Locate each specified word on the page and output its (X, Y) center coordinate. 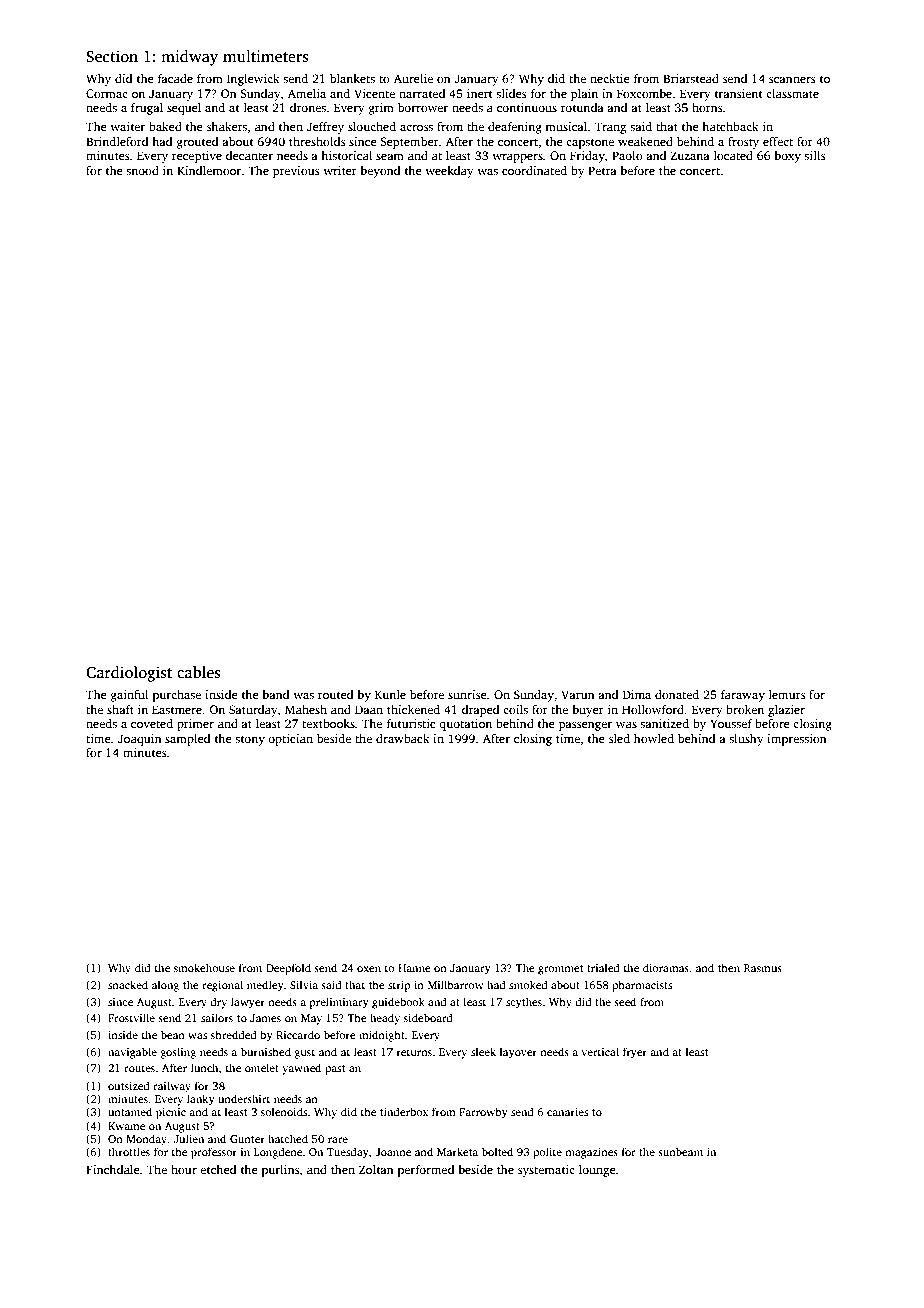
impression (797, 740)
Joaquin (140, 740)
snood (142, 170)
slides (511, 93)
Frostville (131, 1017)
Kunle (390, 694)
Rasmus (763, 968)
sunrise (467, 694)
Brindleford (117, 141)
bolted (497, 1151)
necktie (610, 78)
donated (677, 694)
